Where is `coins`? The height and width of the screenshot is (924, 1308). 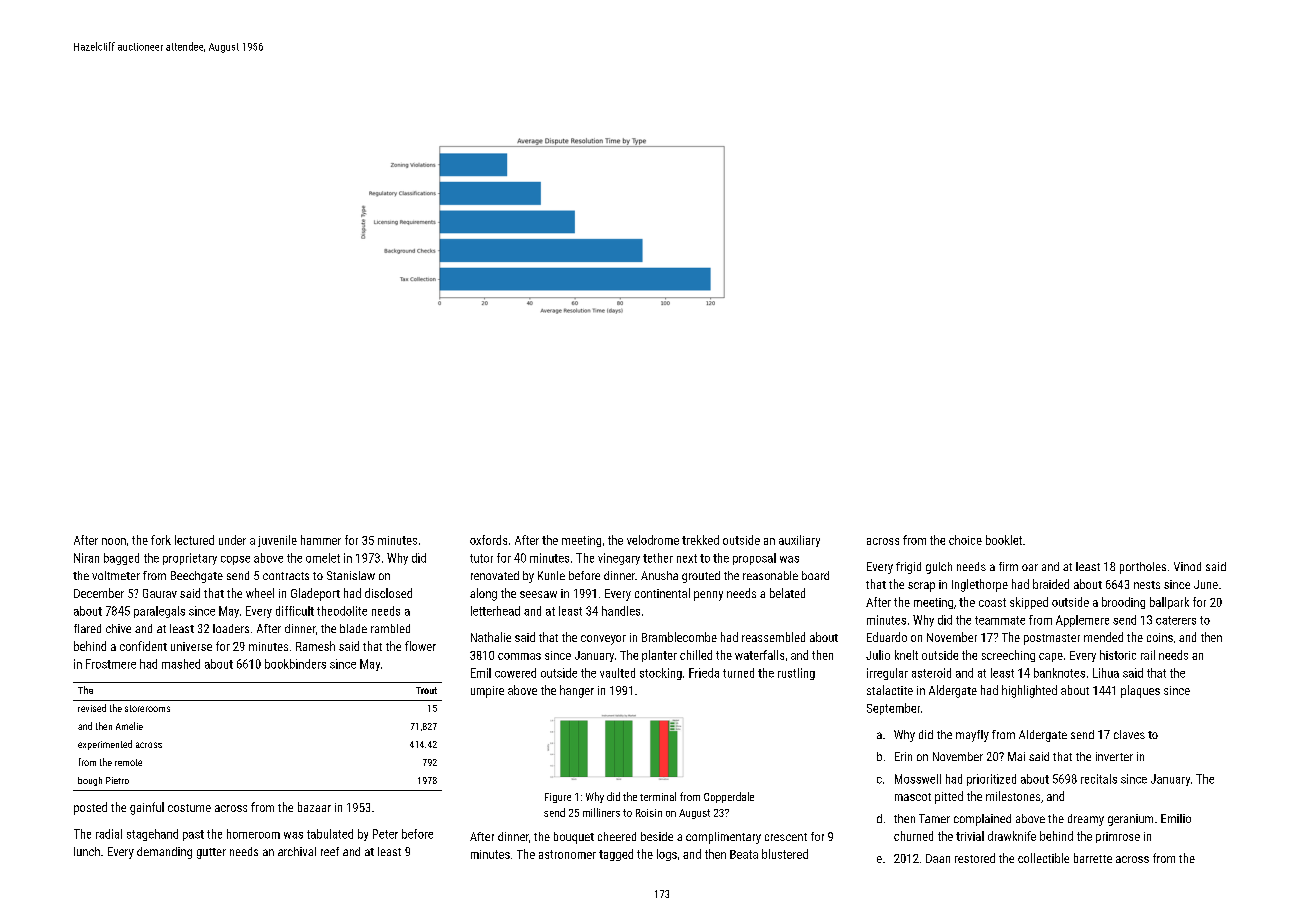 coins is located at coordinates (1160, 637).
